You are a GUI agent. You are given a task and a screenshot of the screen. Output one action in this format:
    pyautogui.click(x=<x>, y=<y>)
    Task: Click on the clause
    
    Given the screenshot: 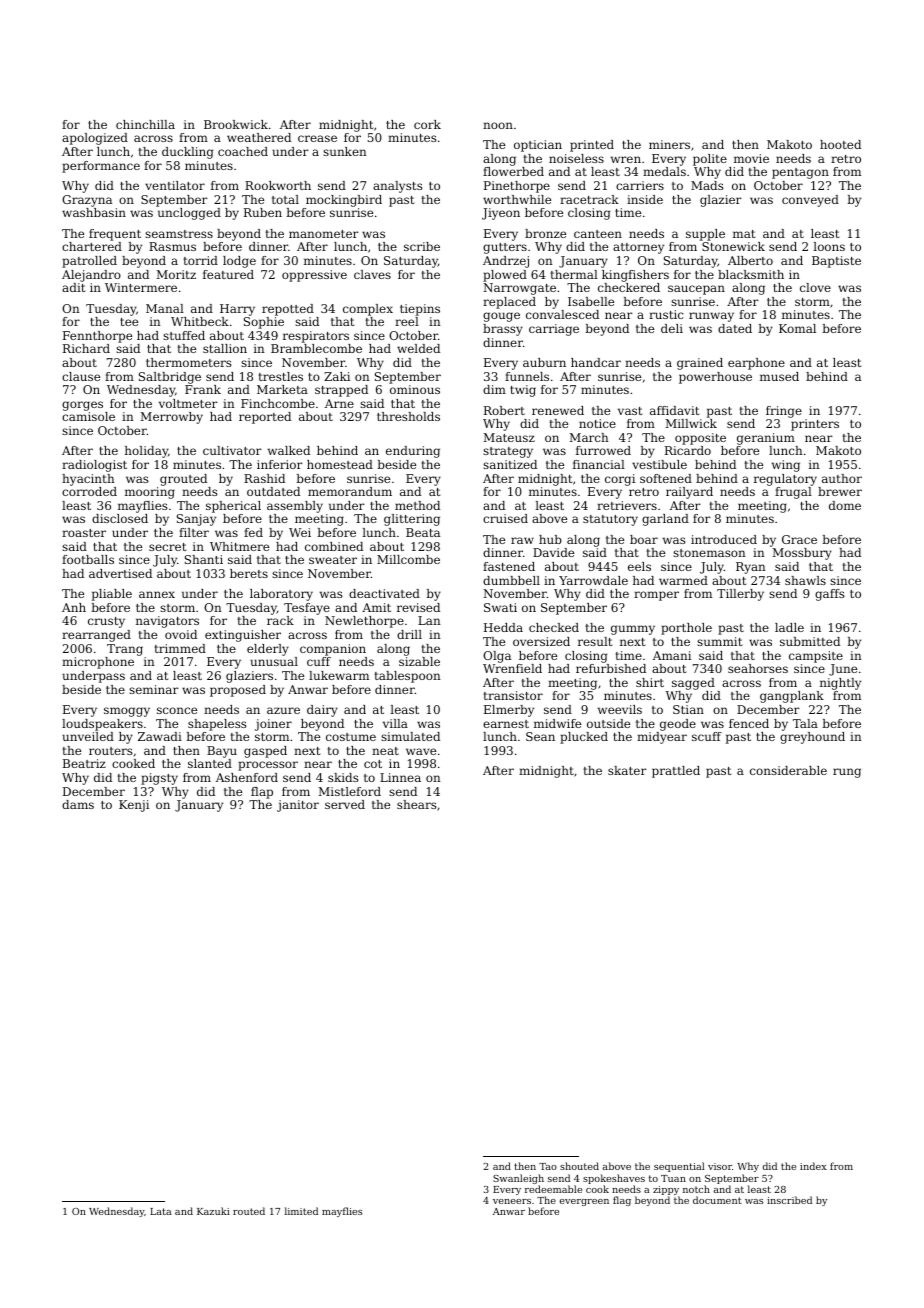 What is the action you would take?
    pyautogui.click(x=81, y=376)
